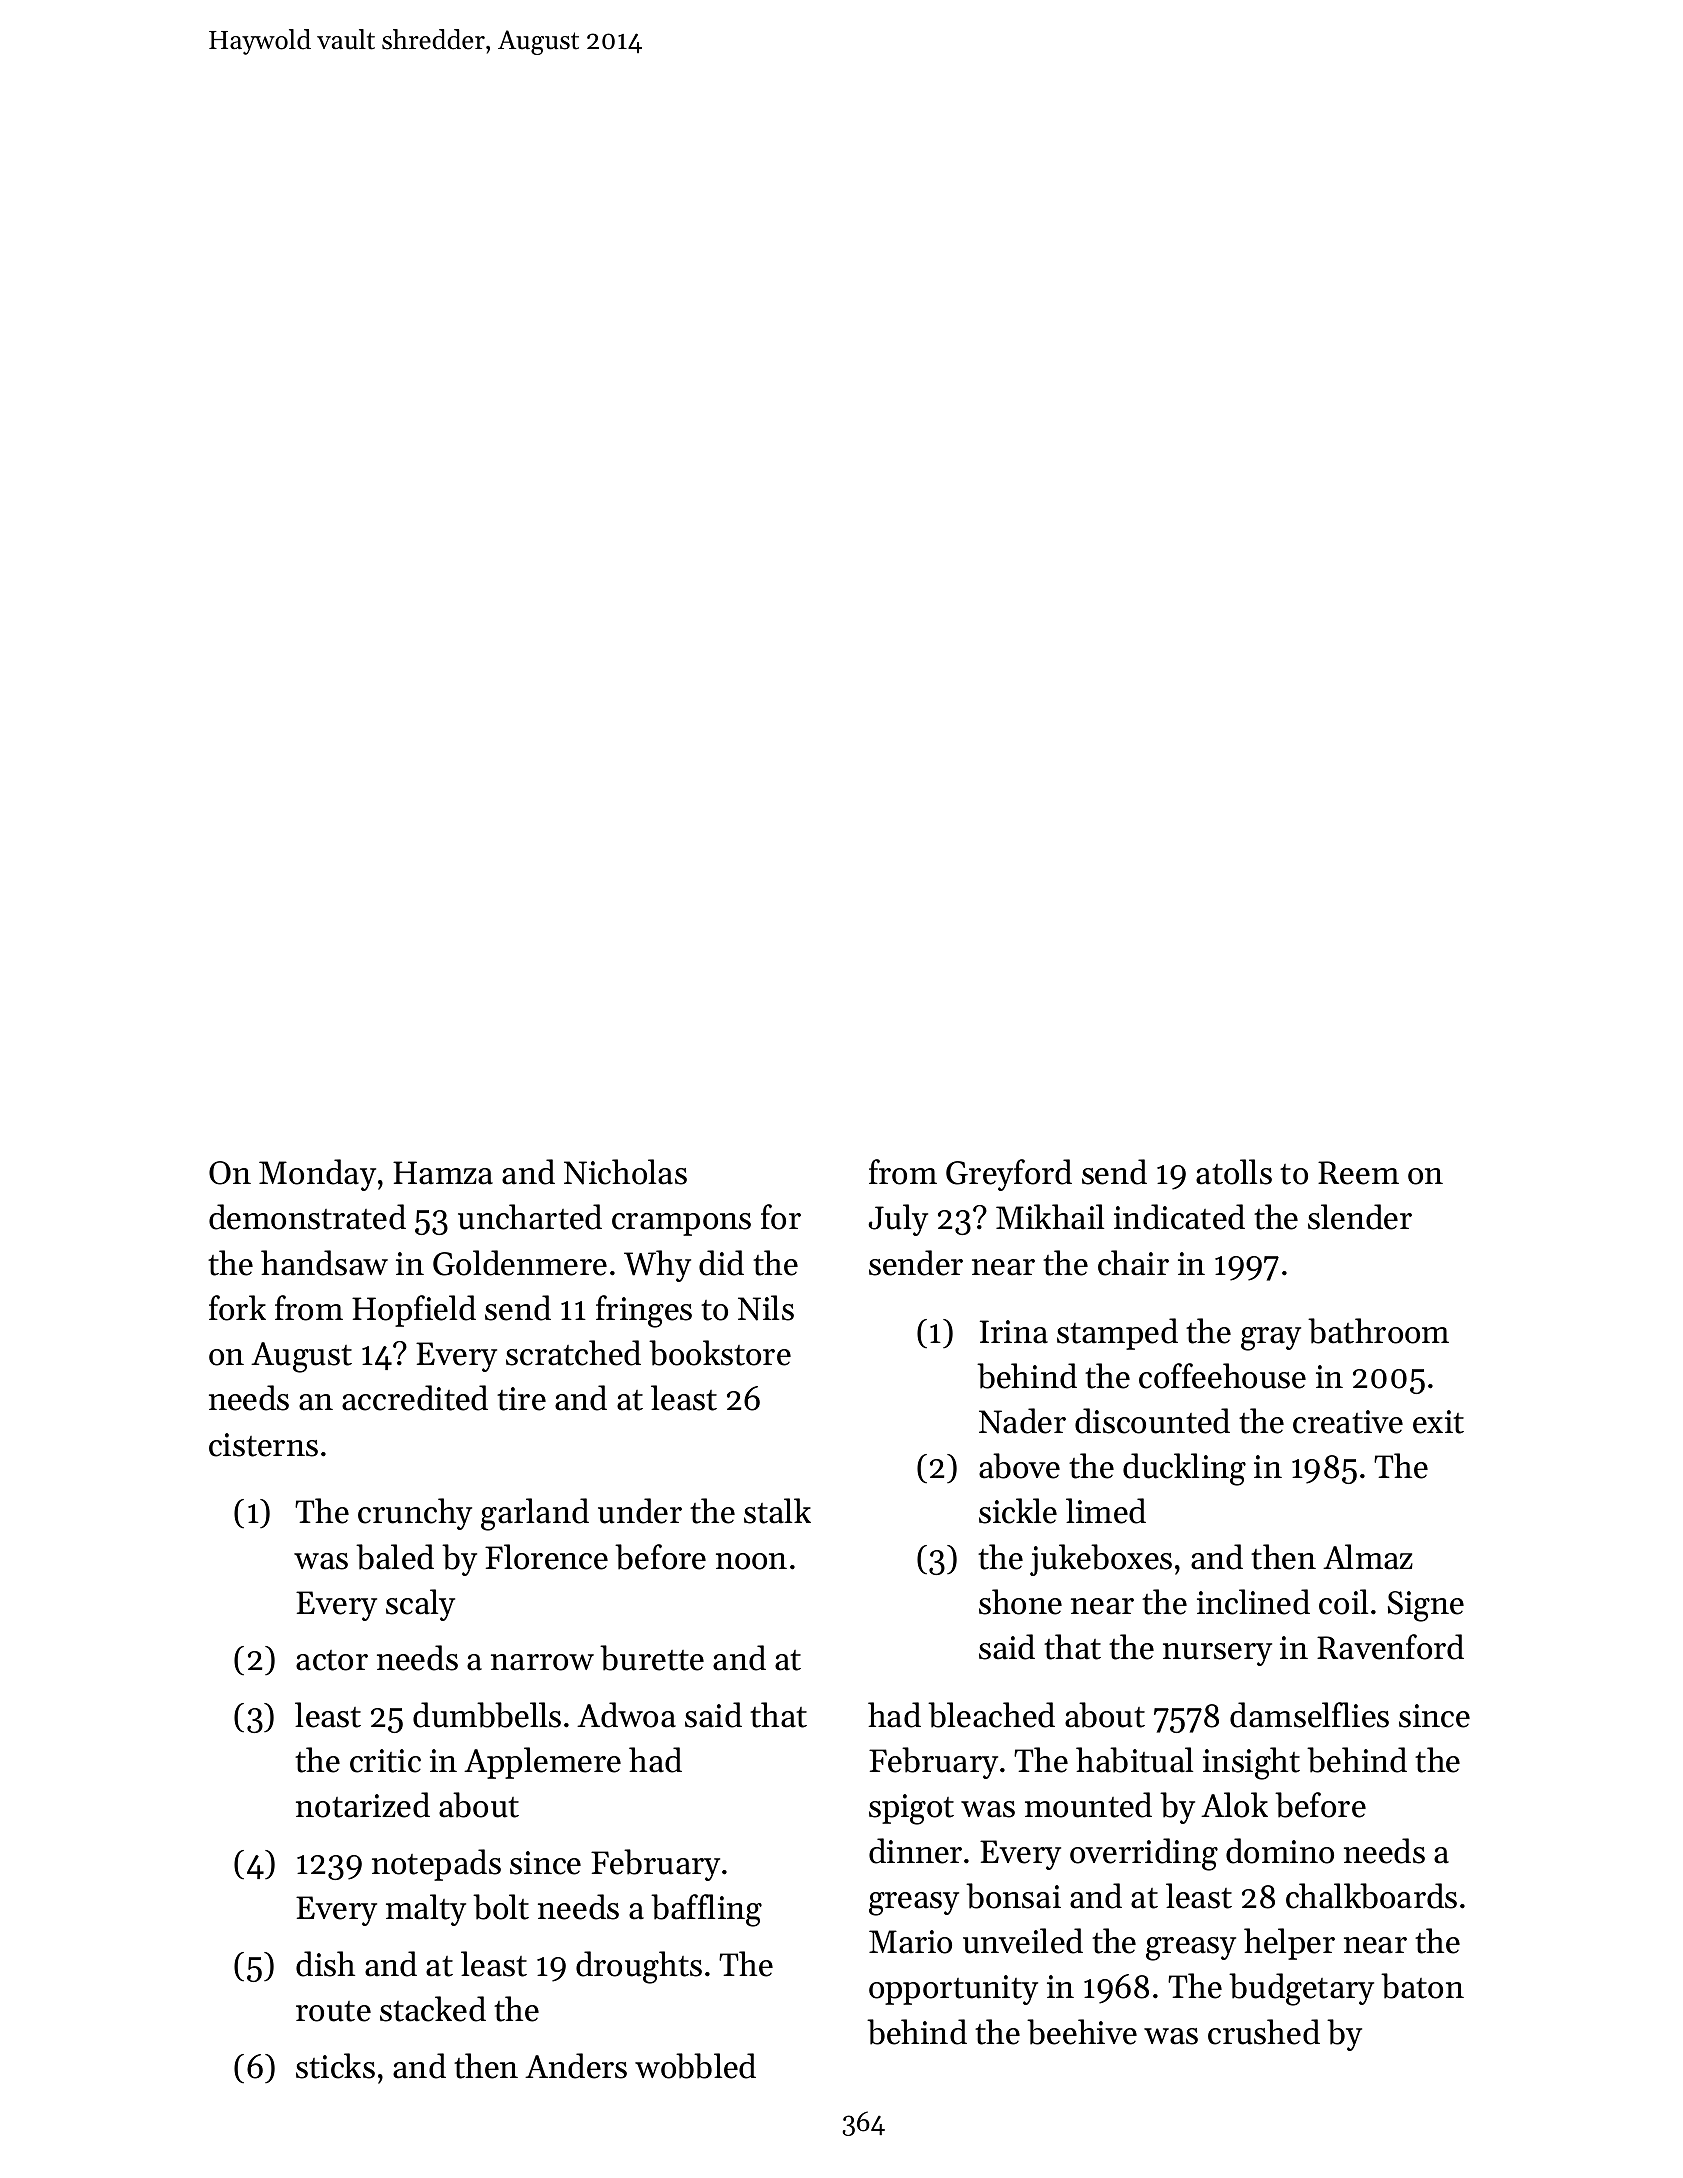  I want to click on cisterns, so click(263, 1445).
